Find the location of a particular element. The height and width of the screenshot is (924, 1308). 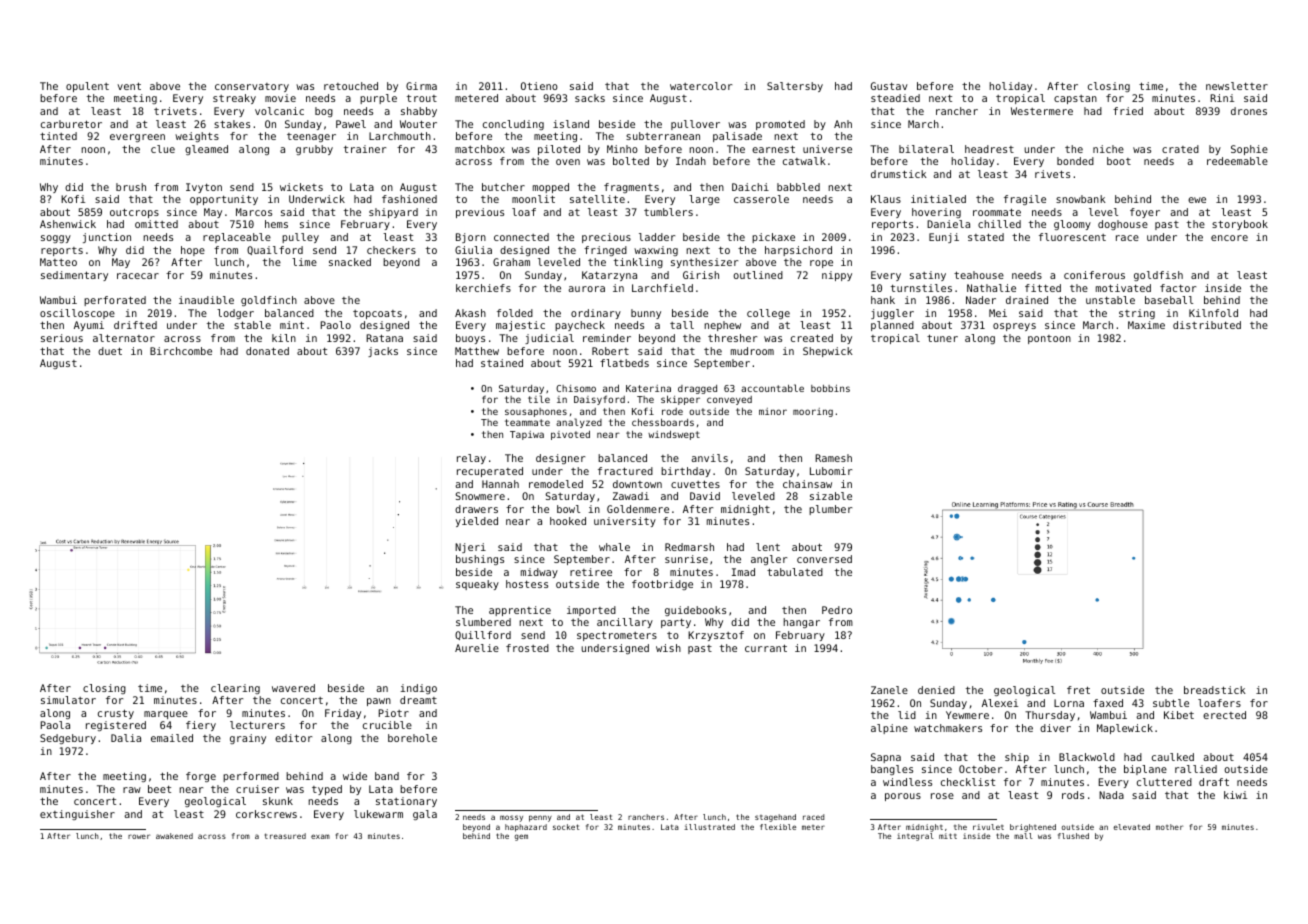

retouched is located at coordinates (351, 86).
